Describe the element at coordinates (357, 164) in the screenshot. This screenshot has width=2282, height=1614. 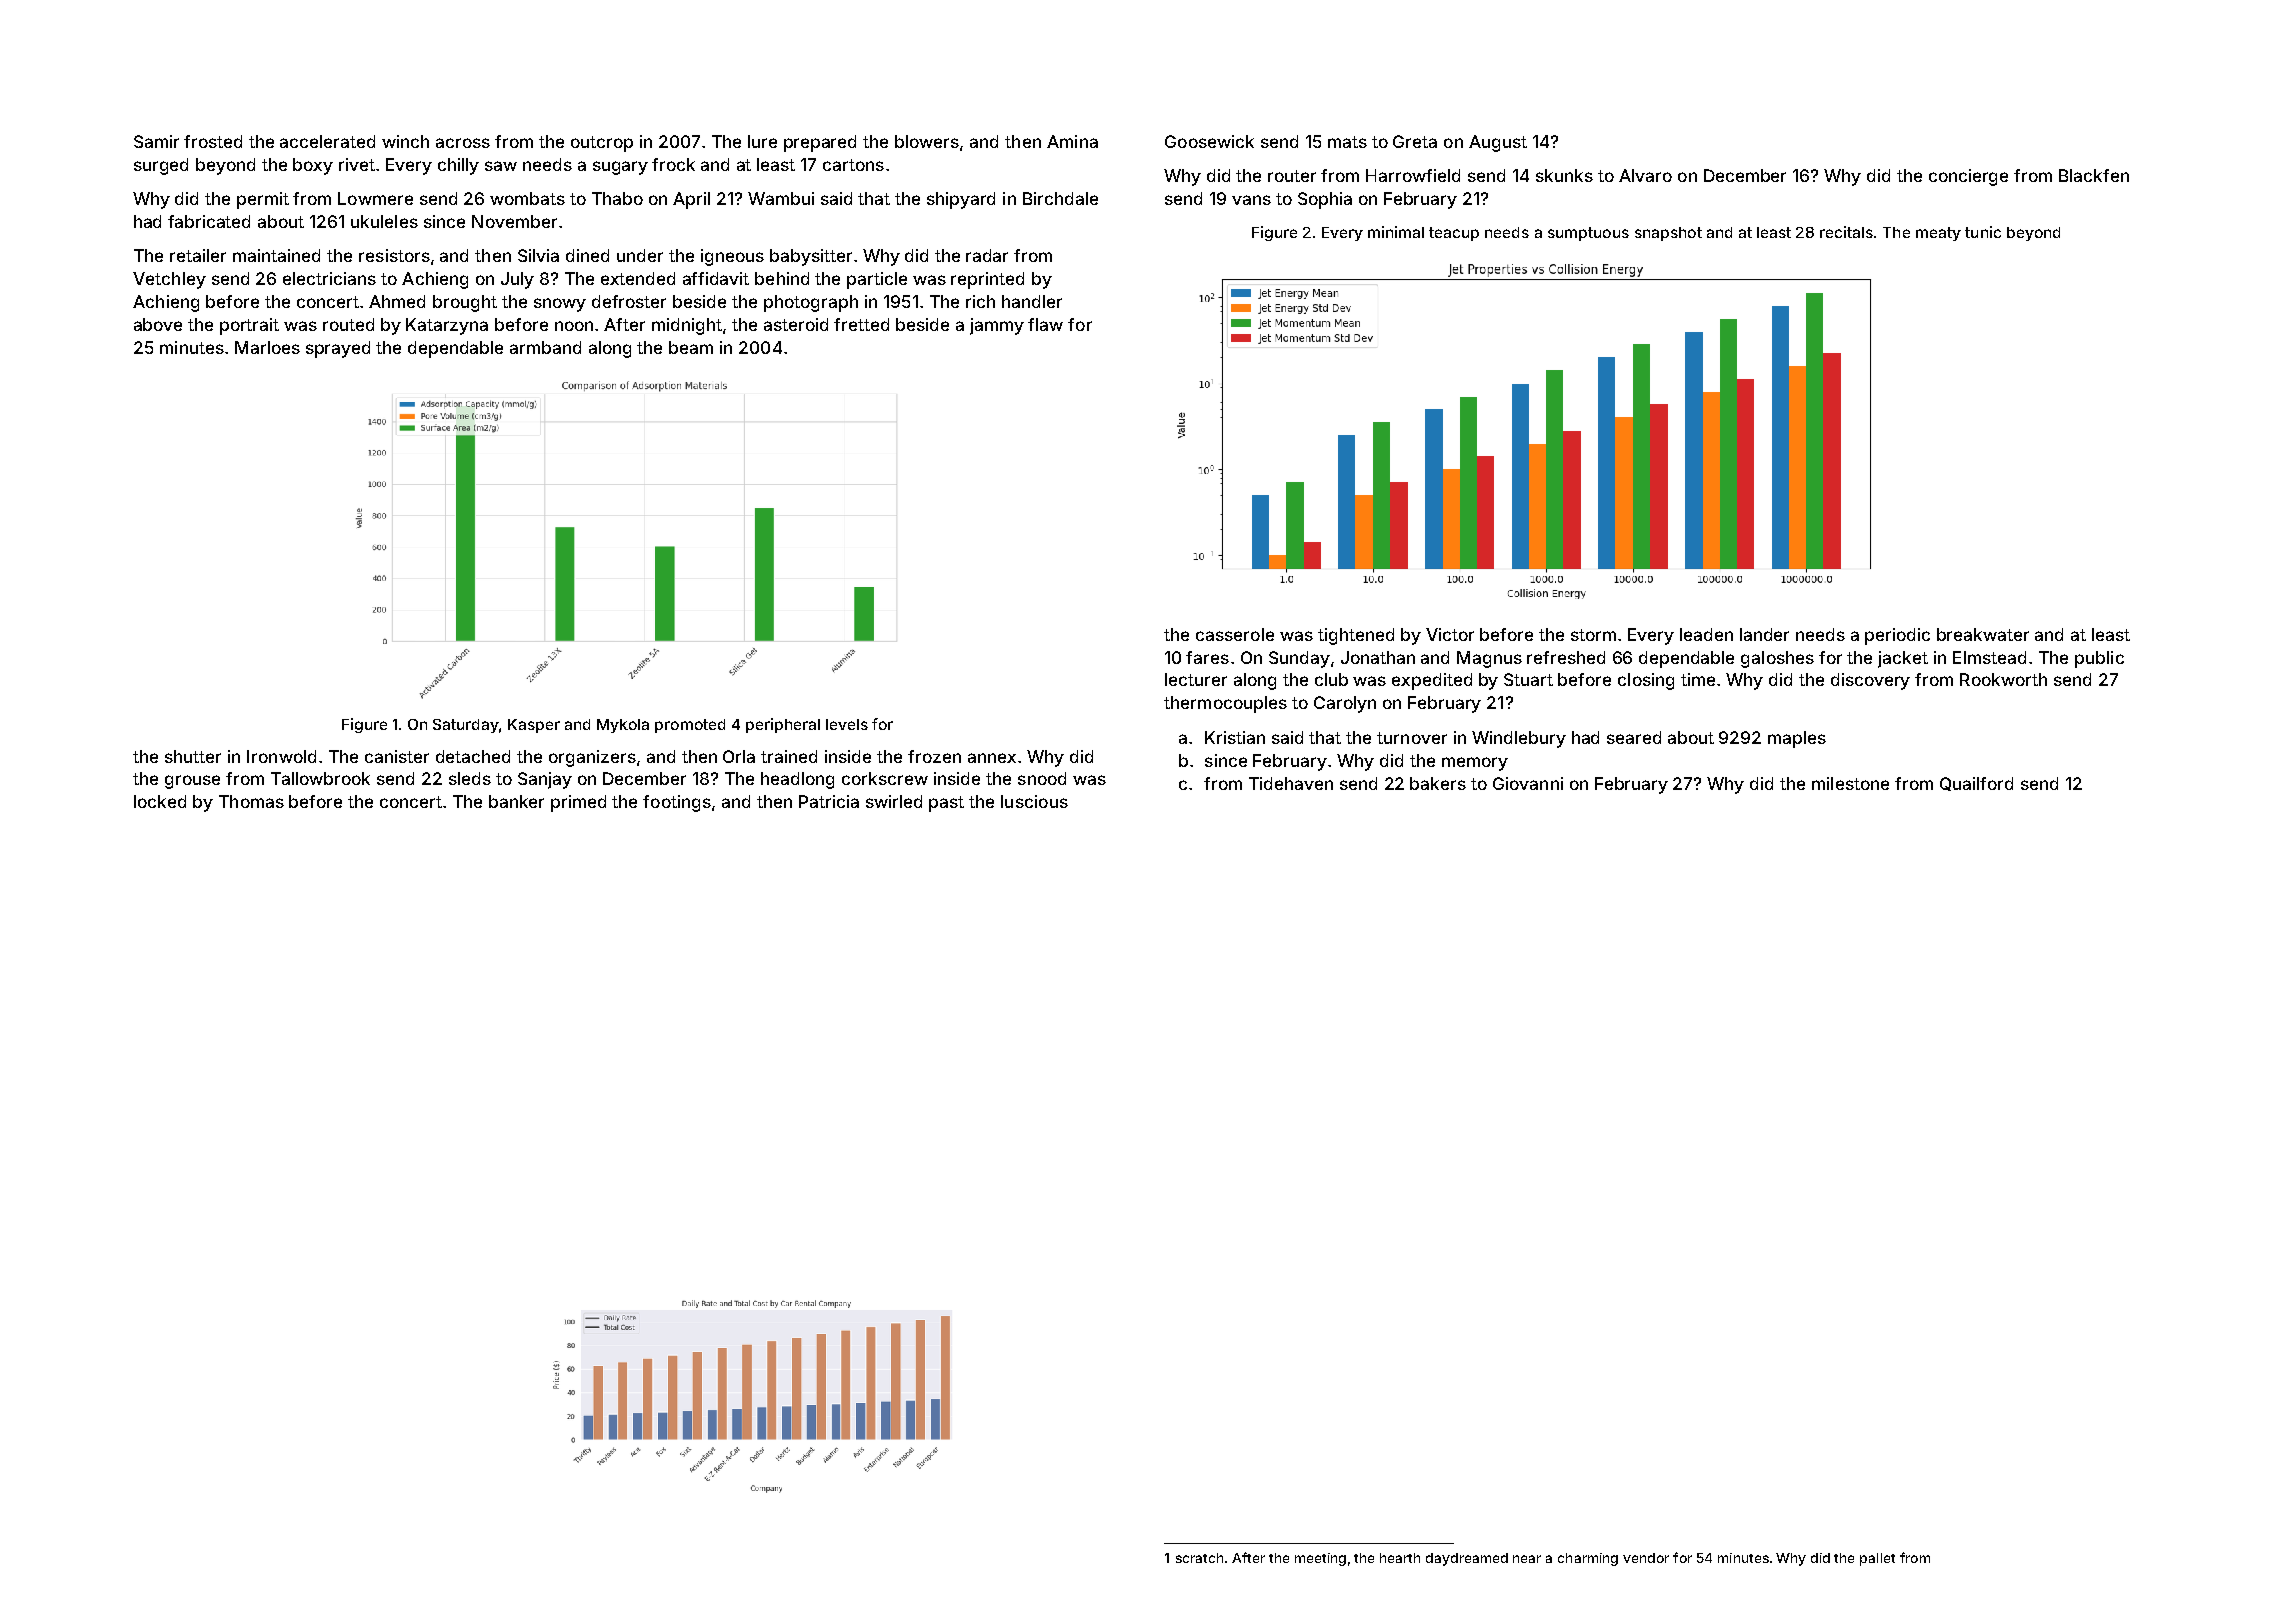
I see `rivet` at that location.
